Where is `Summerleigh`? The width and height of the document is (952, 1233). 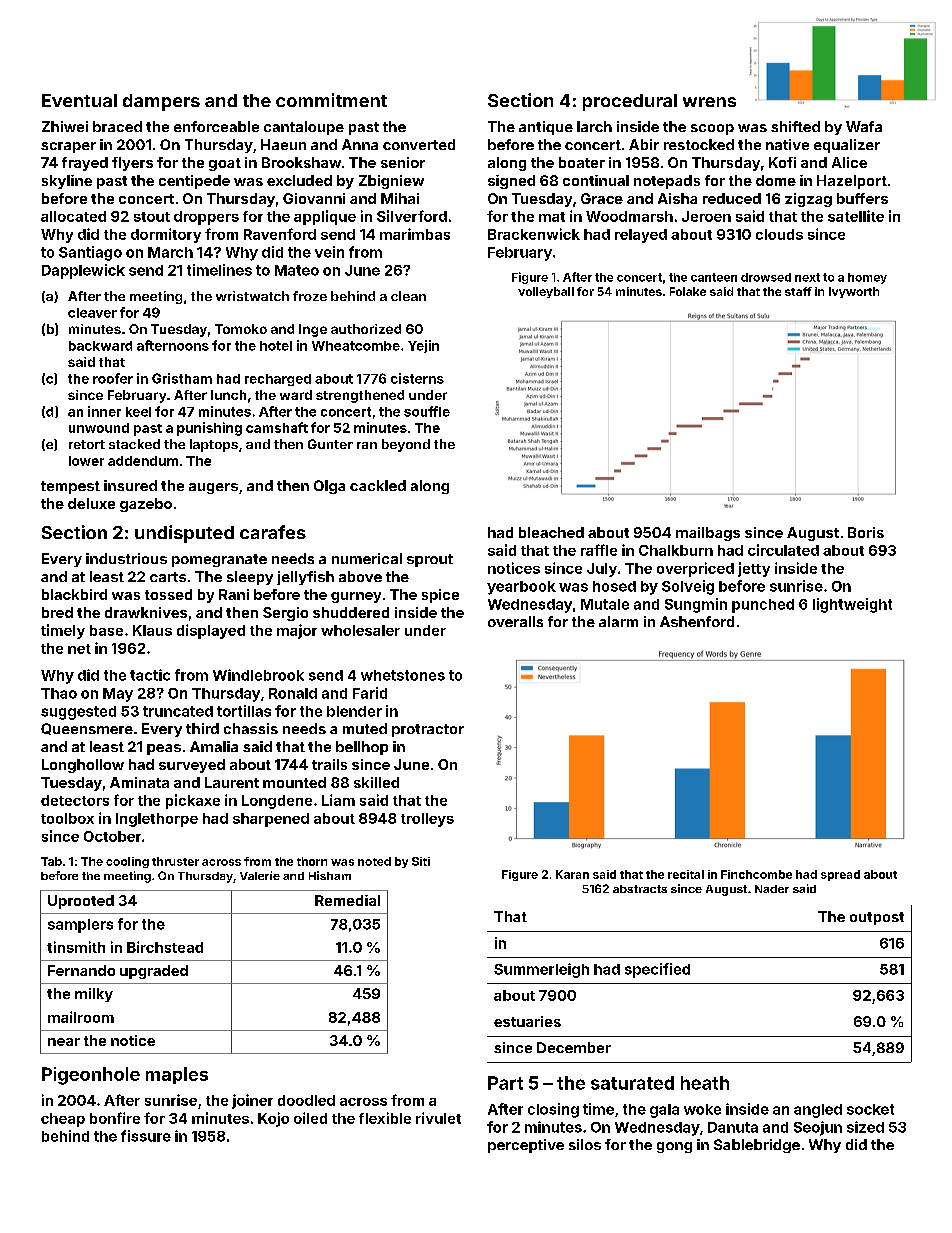
Summerleigh is located at coordinates (541, 970).
